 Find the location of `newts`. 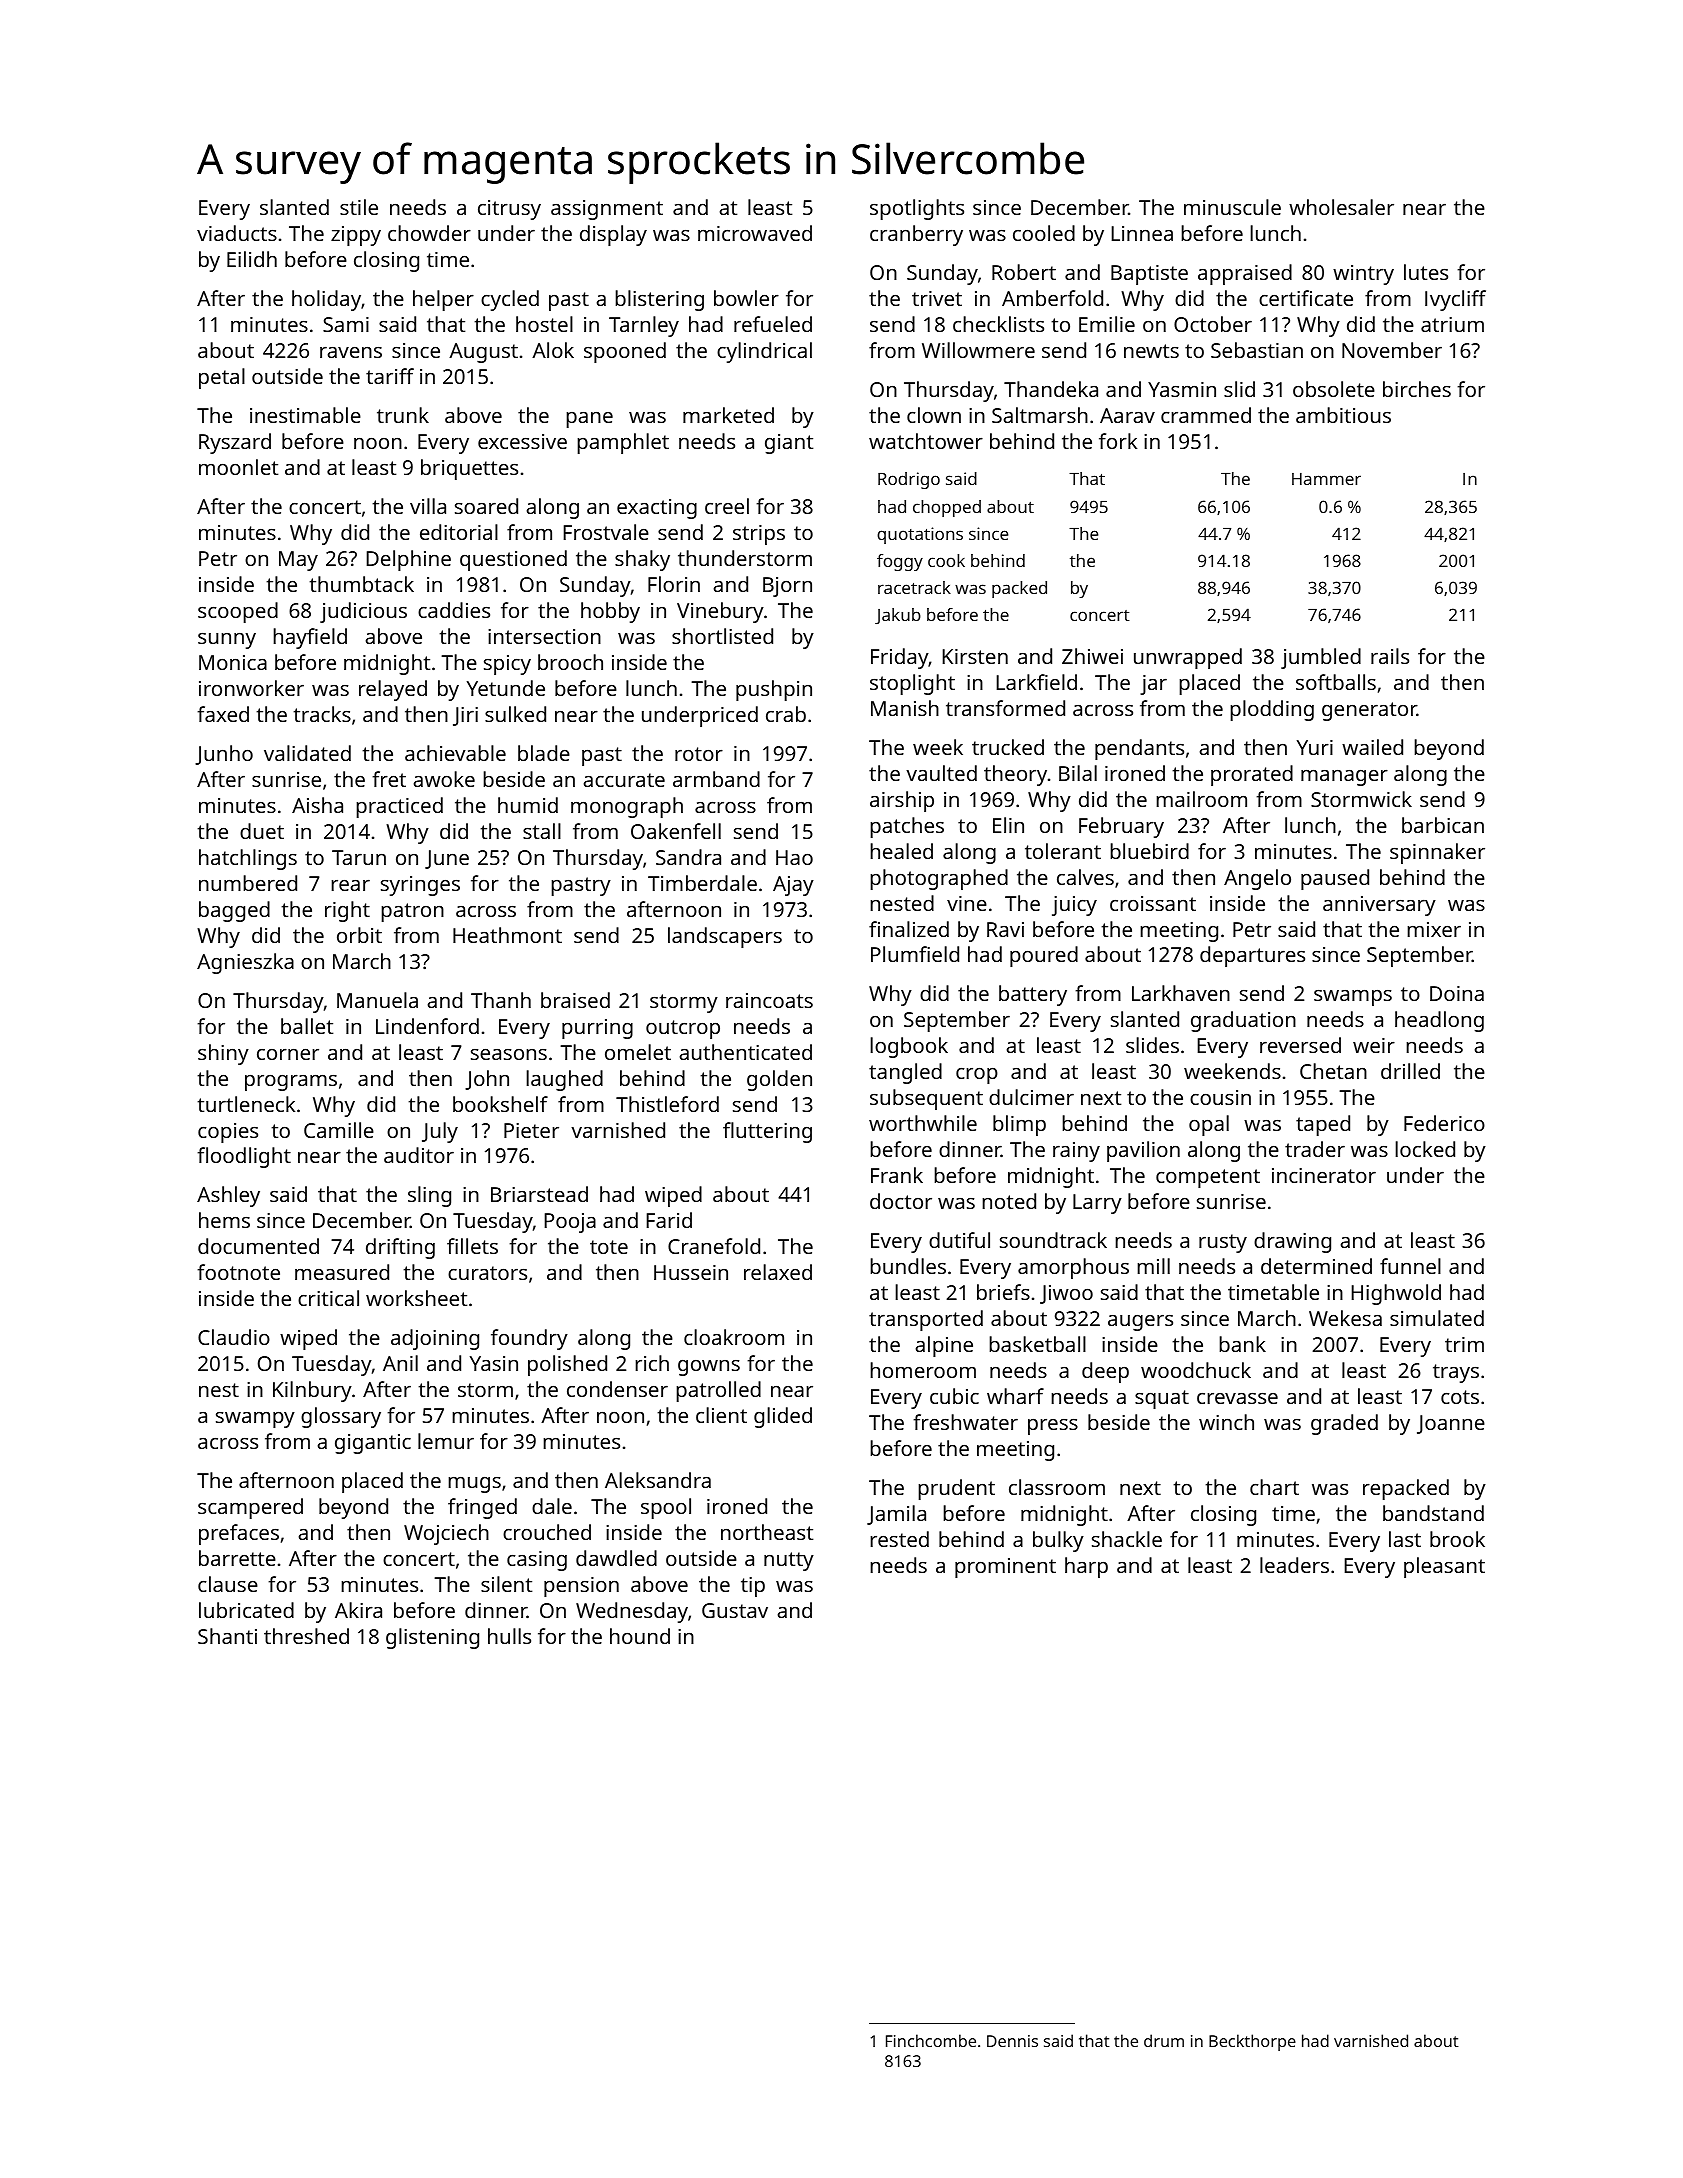

newts is located at coordinates (1151, 351).
